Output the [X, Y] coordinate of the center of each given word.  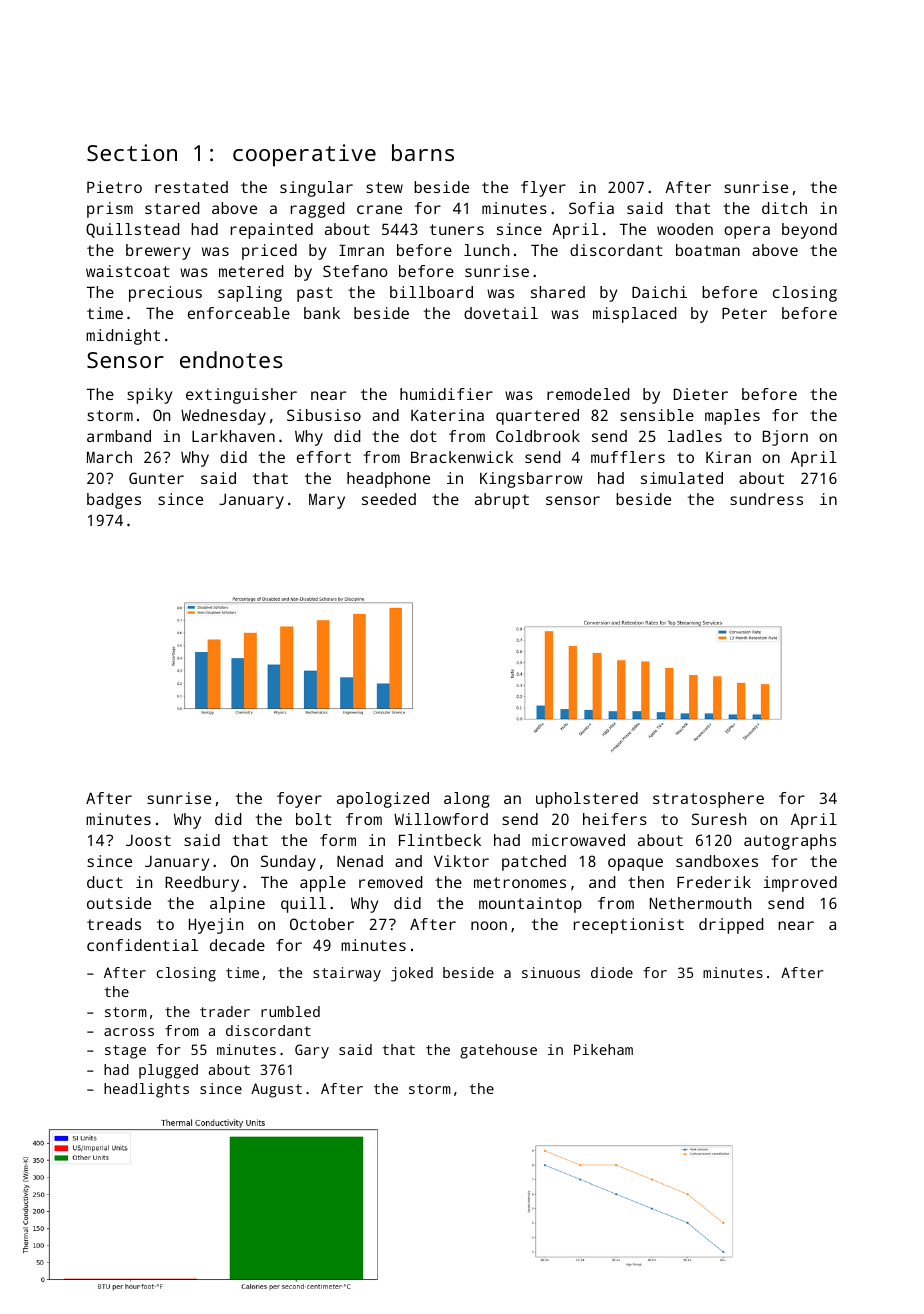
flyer [543, 189]
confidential [142, 945]
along [466, 800]
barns [423, 152]
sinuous [551, 972]
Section [132, 152]
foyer [299, 800]
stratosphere [708, 800]
